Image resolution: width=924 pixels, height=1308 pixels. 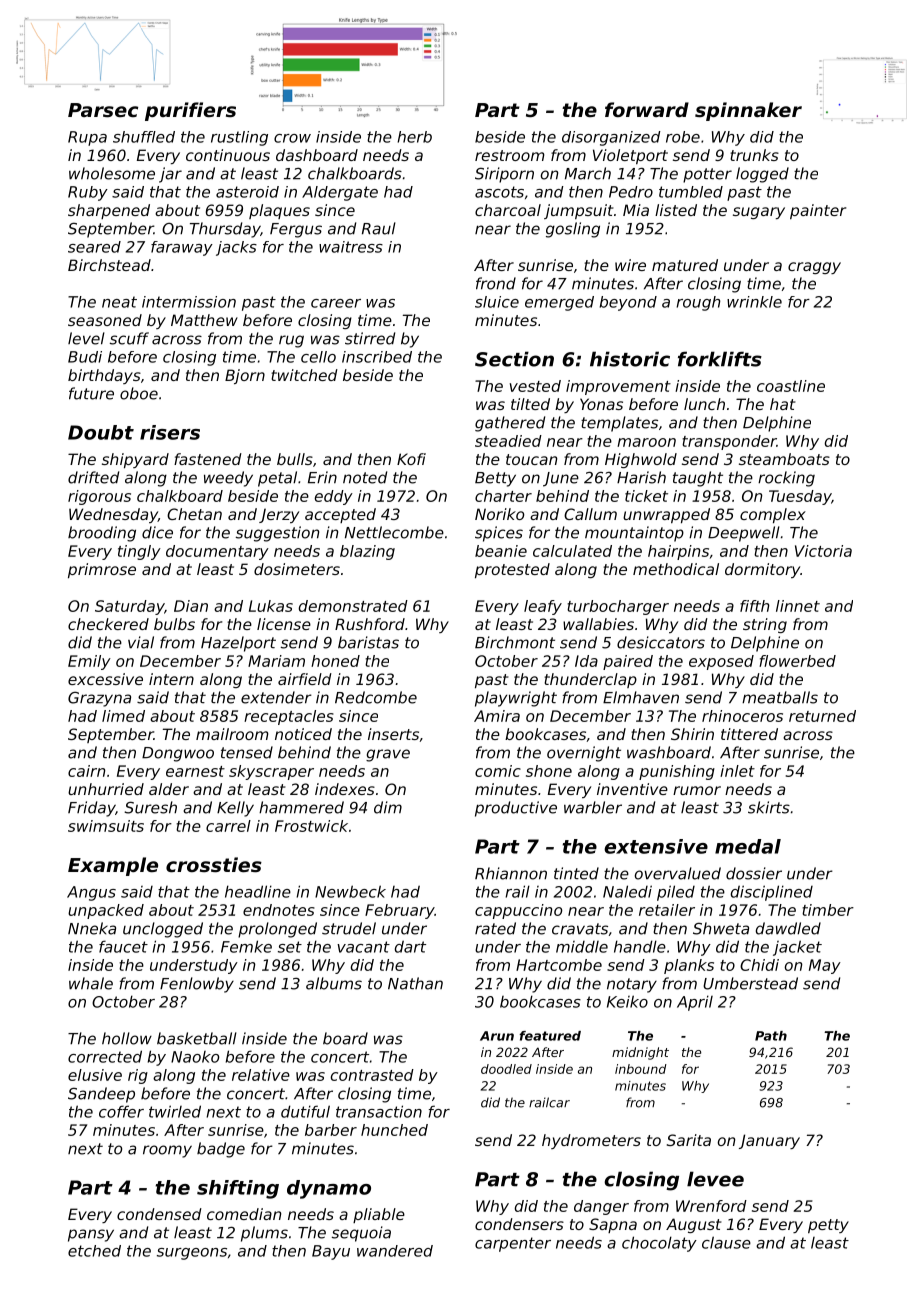 I want to click on indexes, so click(x=345, y=789).
